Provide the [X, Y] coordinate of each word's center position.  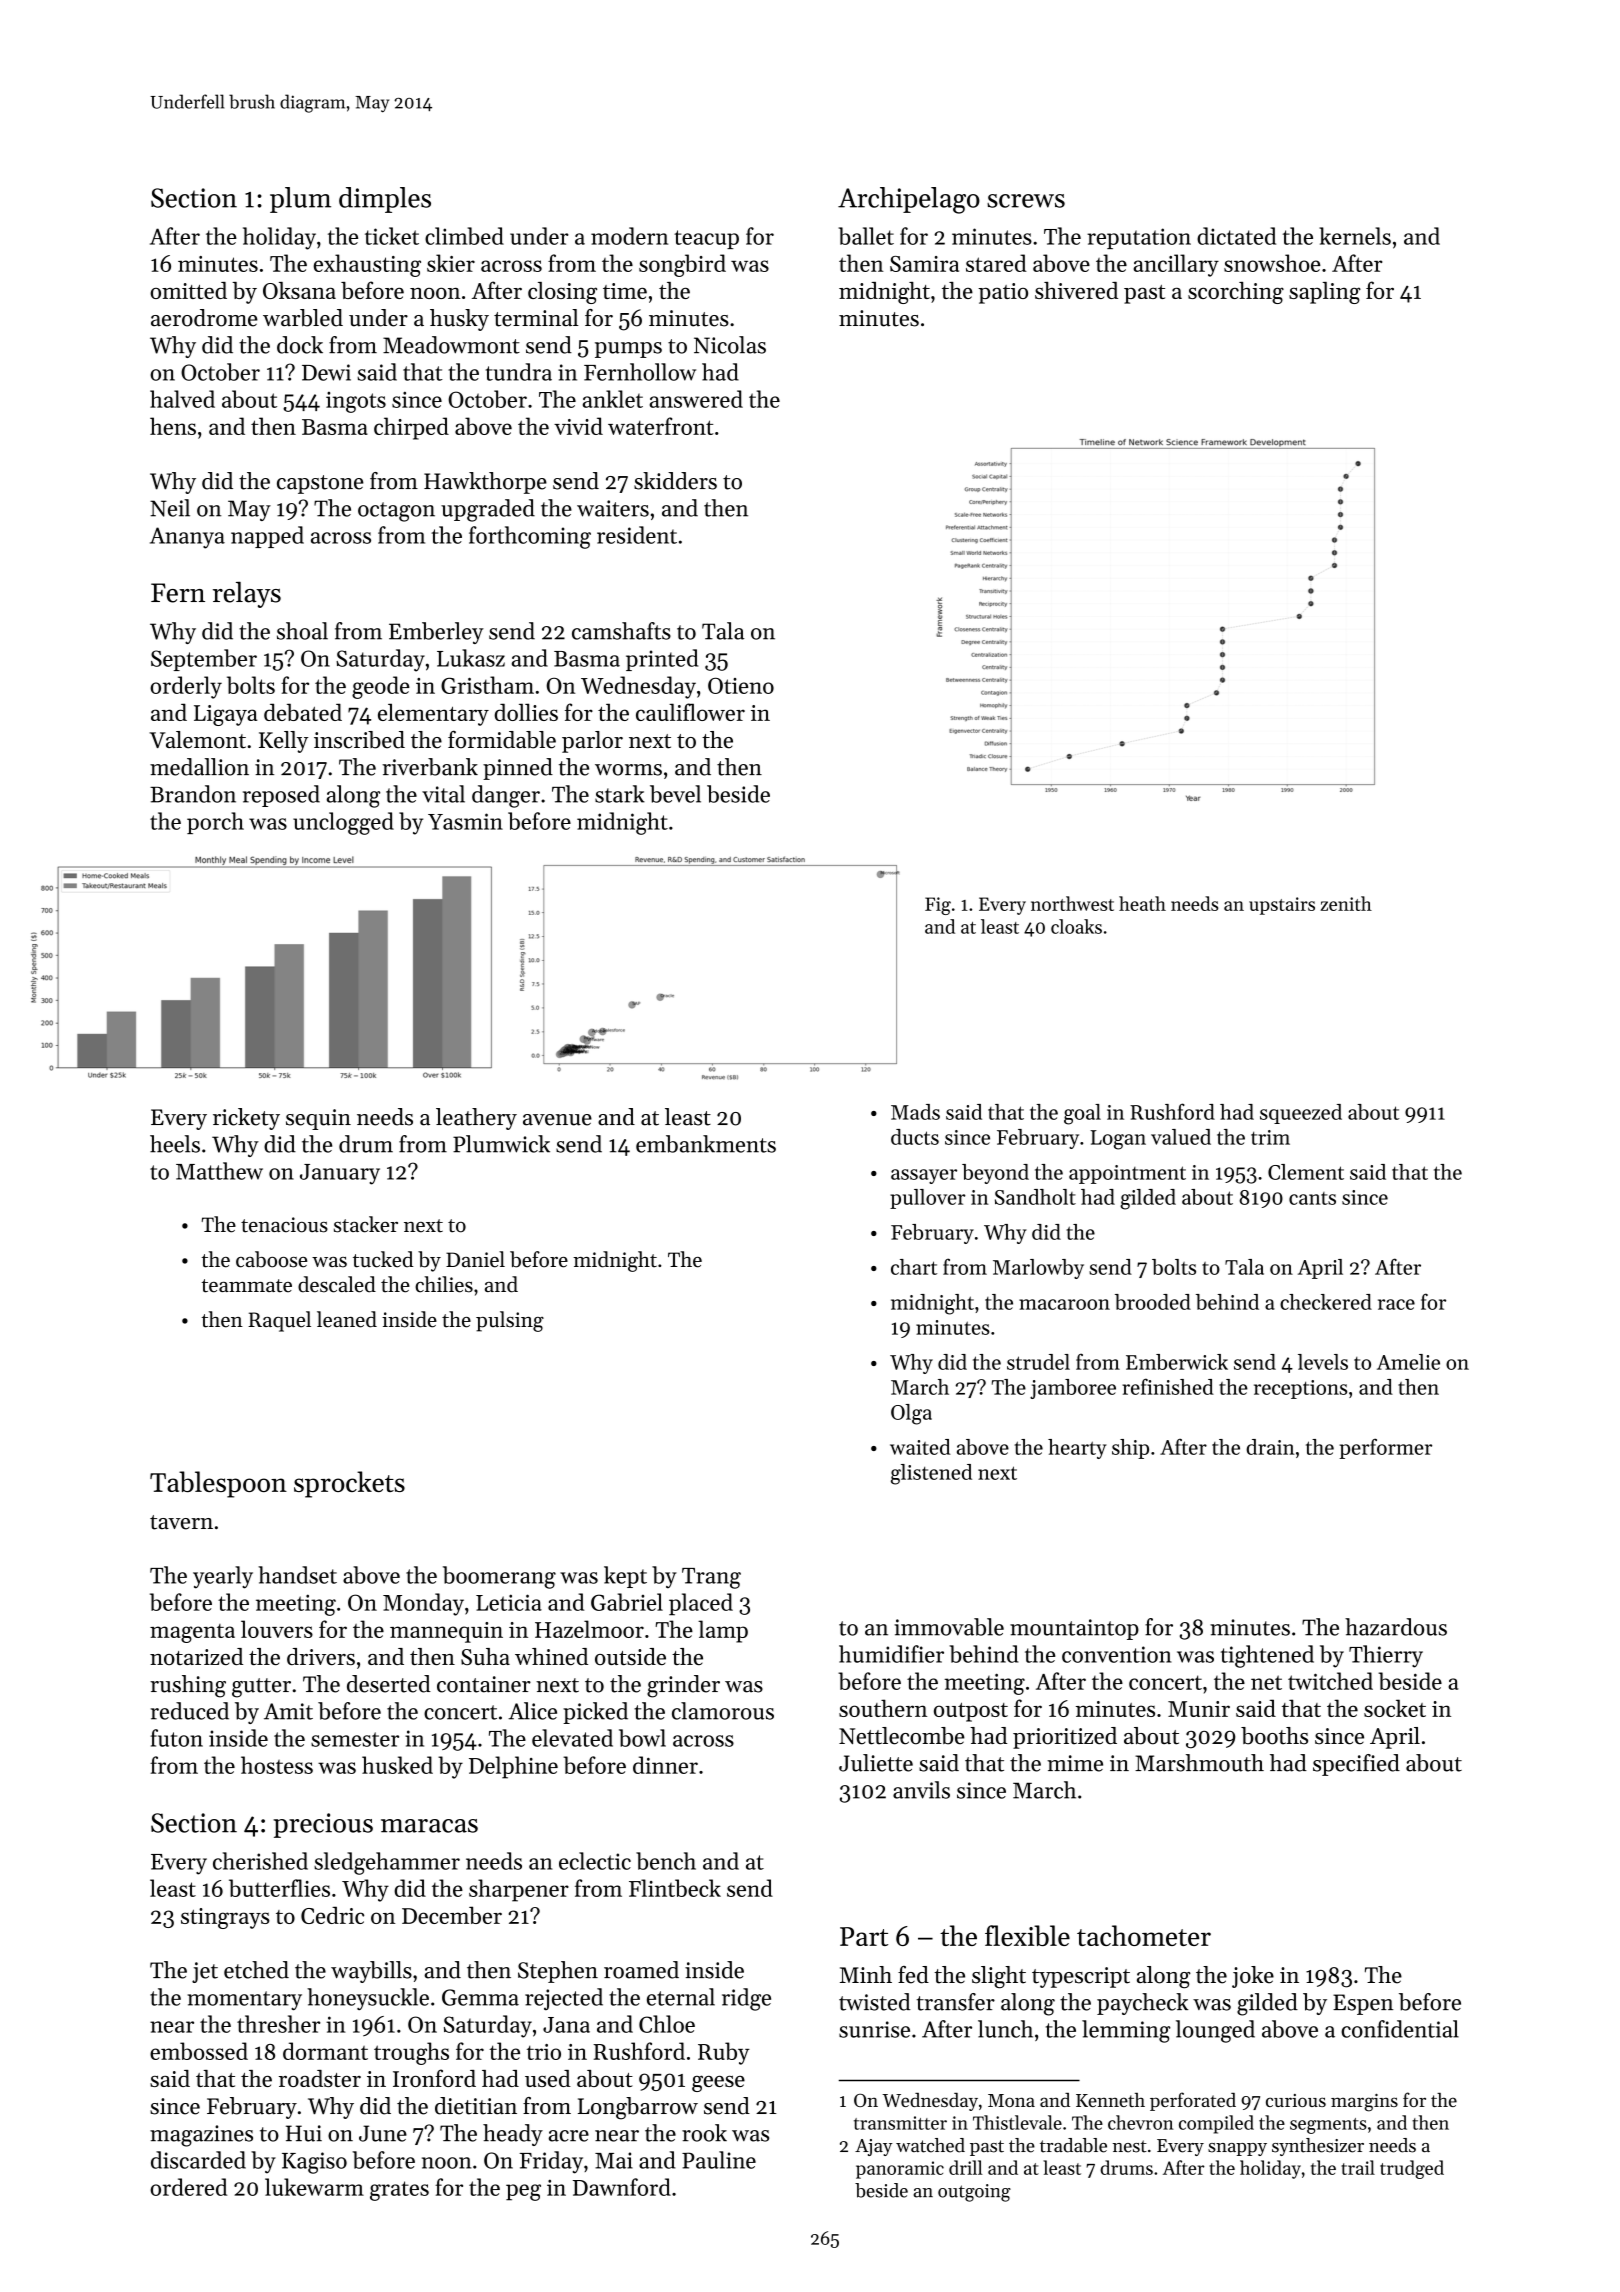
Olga [911, 1414]
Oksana [299, 290]
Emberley [436, 633]
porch [215, 823]
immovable [949, 1627]
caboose [271, 1259]
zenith [1346, 903]
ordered [188, 2187]
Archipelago [909, 200]
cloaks [1076, 926]
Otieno [741, 685]
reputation [1139, 238]
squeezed [1301, 1114]
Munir [1199, 1709]
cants [1312, 1198]
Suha [485, 1656]
